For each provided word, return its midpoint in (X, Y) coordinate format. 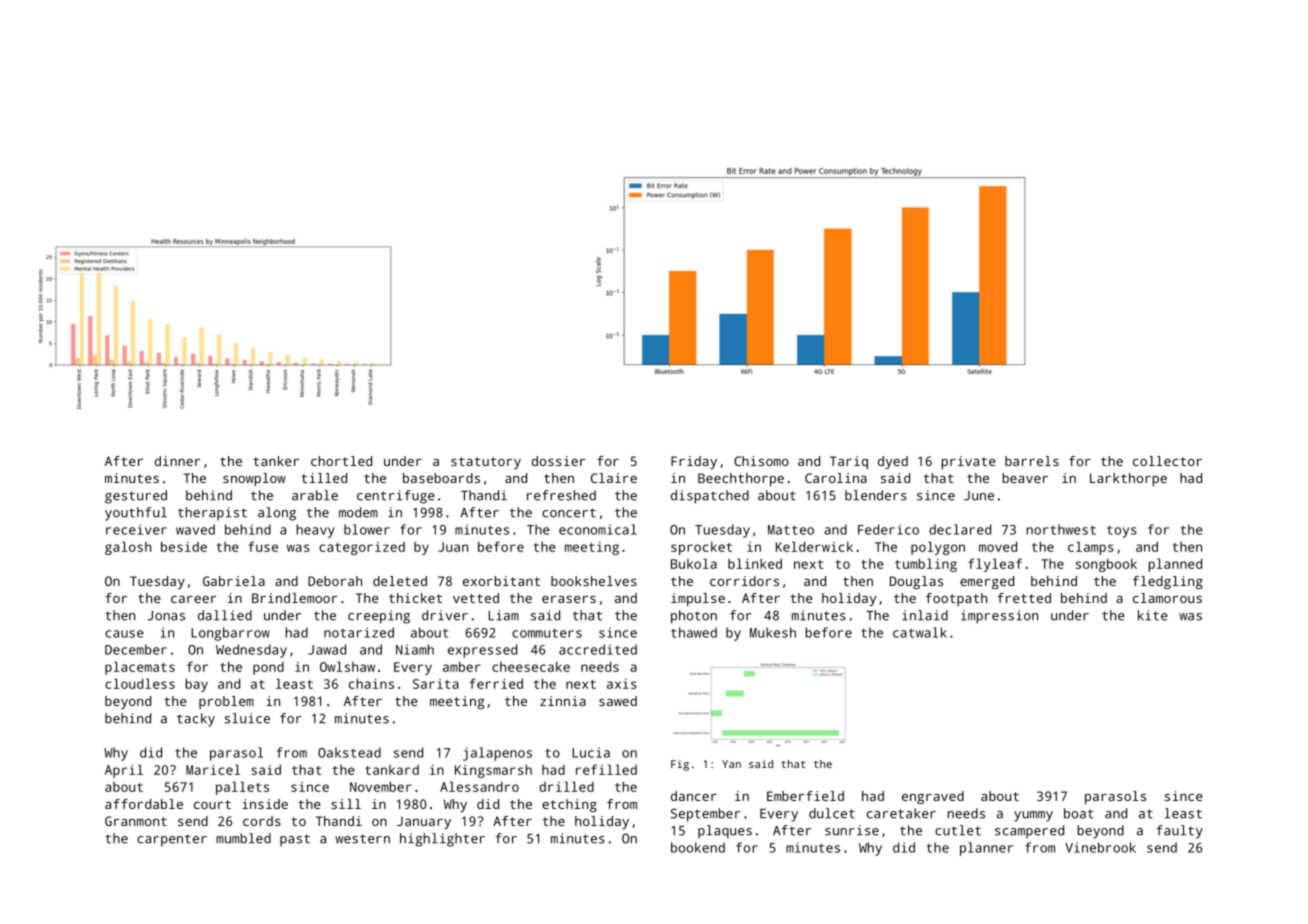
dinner (177, 461)
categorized (362, 548)
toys (1122, 531)
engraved (933, 797)
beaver (1025, 478)
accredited (598, 649)
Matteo (791, 530)
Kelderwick (814, 546)
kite (1153, 615)
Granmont (136, 821)
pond (268, 668)
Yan (731, 764)
